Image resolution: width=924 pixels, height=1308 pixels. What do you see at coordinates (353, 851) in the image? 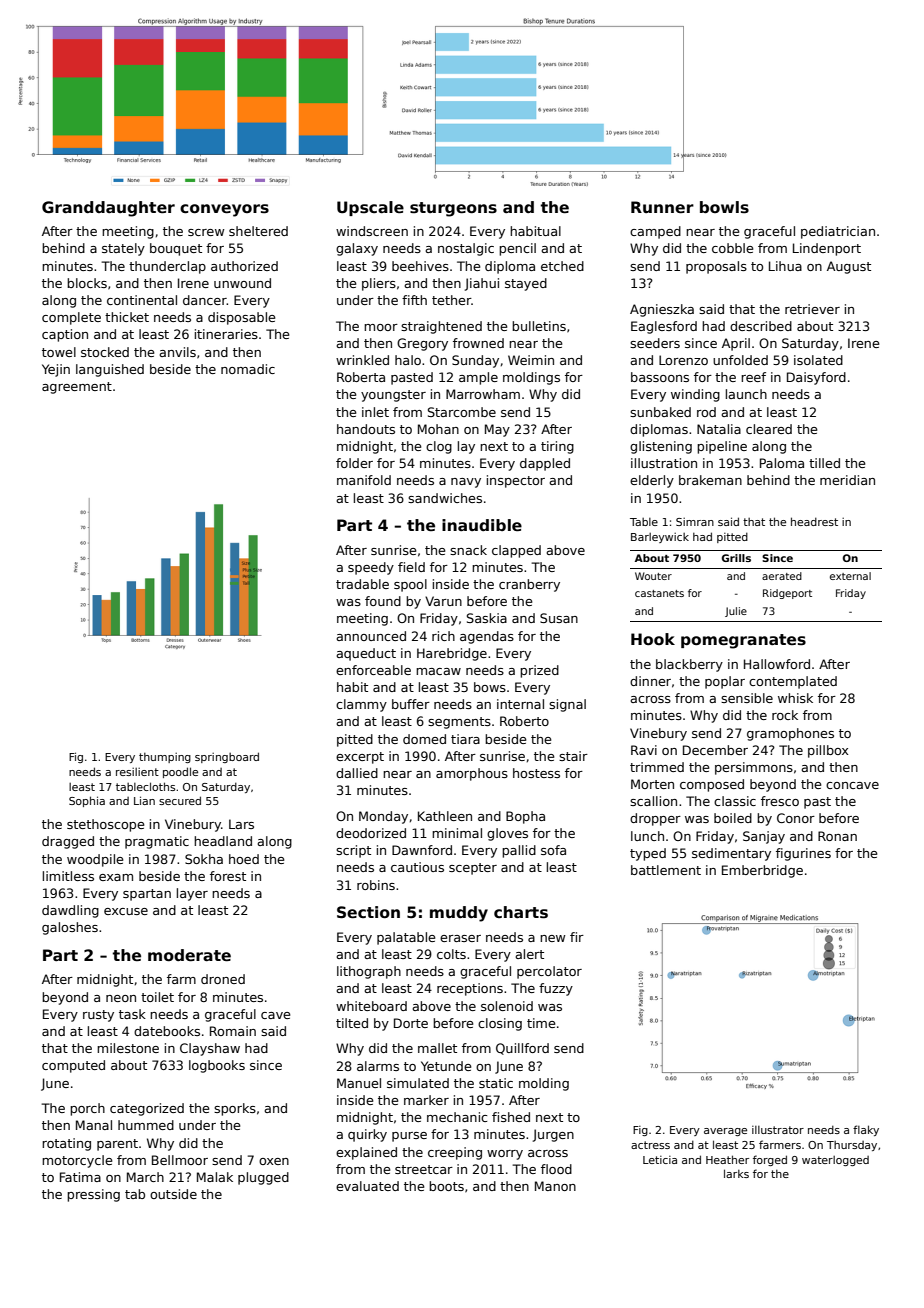
I see `script` at bounding box center [353, 851].
